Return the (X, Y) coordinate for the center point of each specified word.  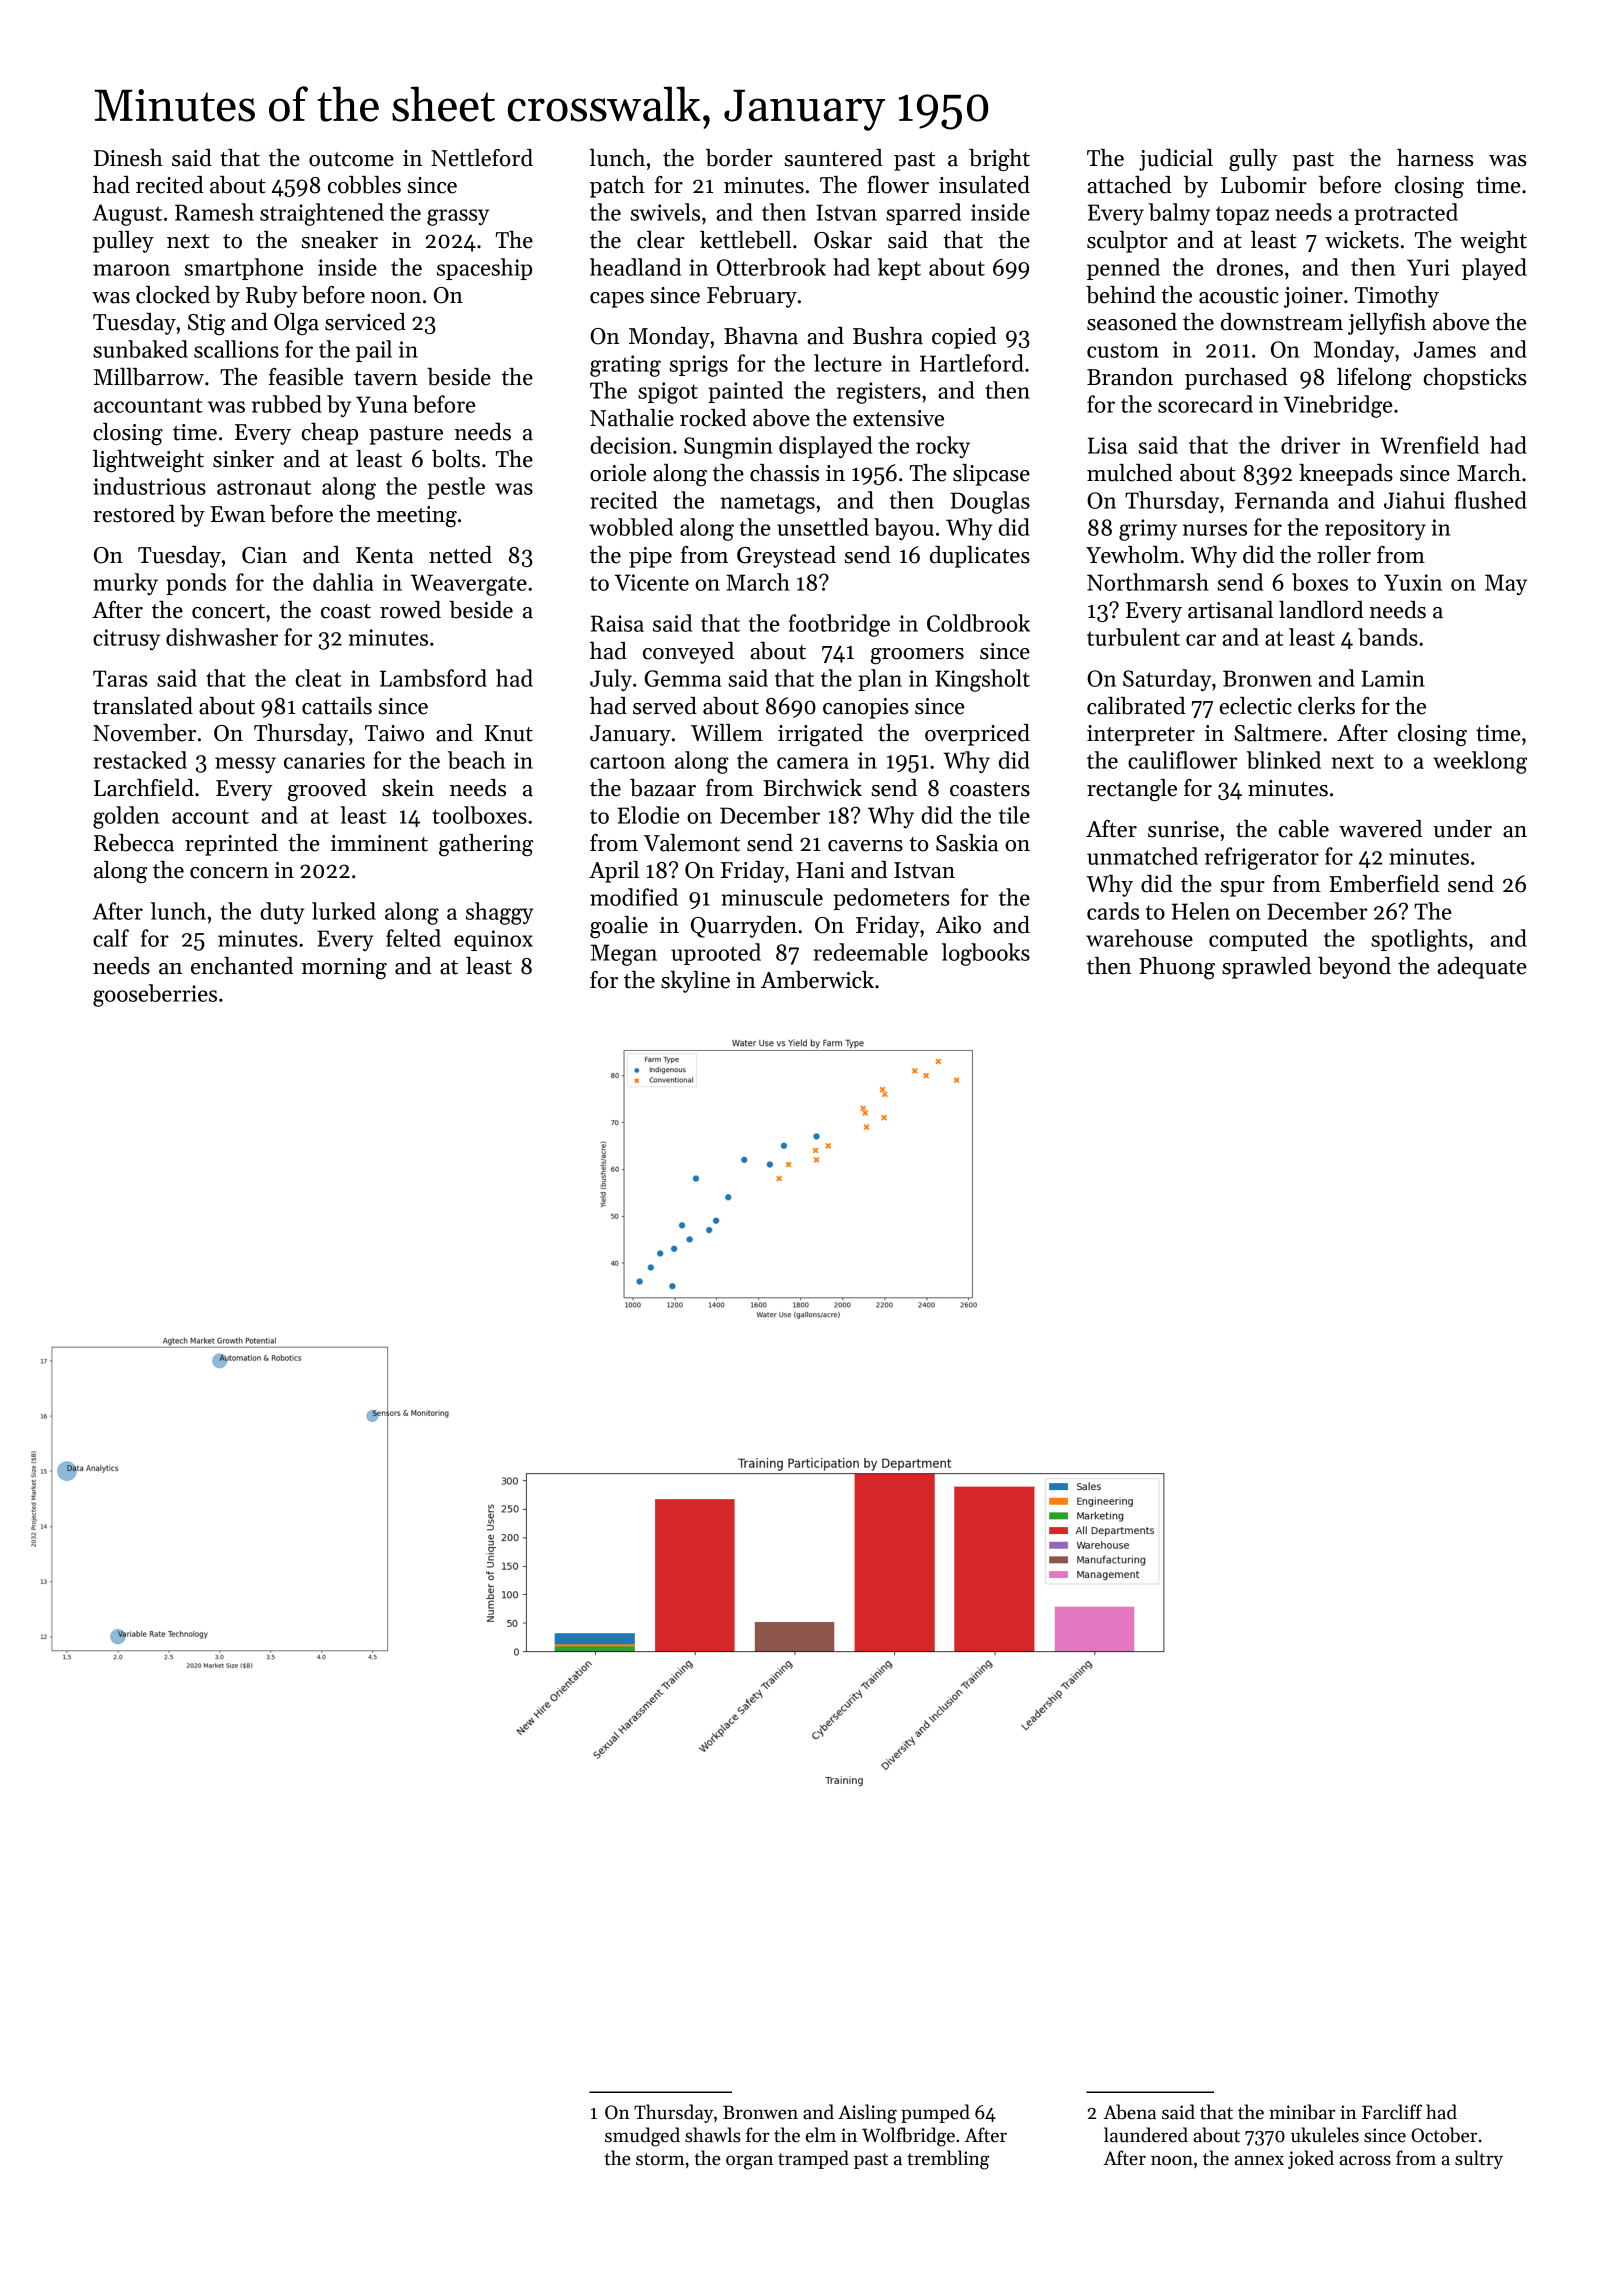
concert (228, 611)
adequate (1482, 968)
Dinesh (128, 158)
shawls (713, 2135)
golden (126, 817)
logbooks (986, 954)
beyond (1354, 968)
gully (1253, 160)
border (739, 158)
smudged (642, 2137)
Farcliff (1392, 2112)
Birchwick (812, 788)
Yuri (1428, 267)
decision (630, 445)
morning (344, 969)
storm (660, 2159)
